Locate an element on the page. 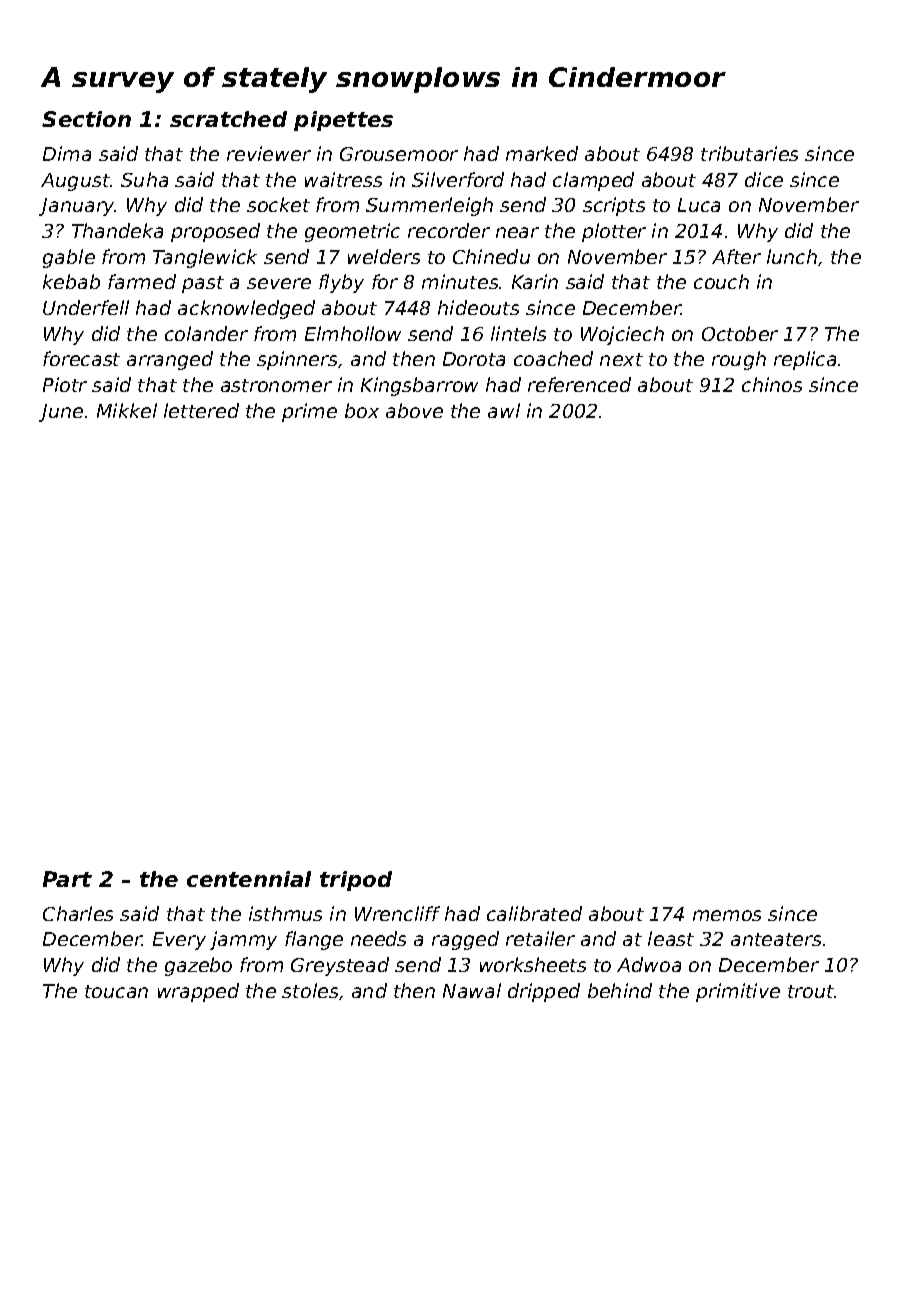 Image resolution: width=908 pixels, height=1316 pixels. memos is located at coordinates (727, 915).
